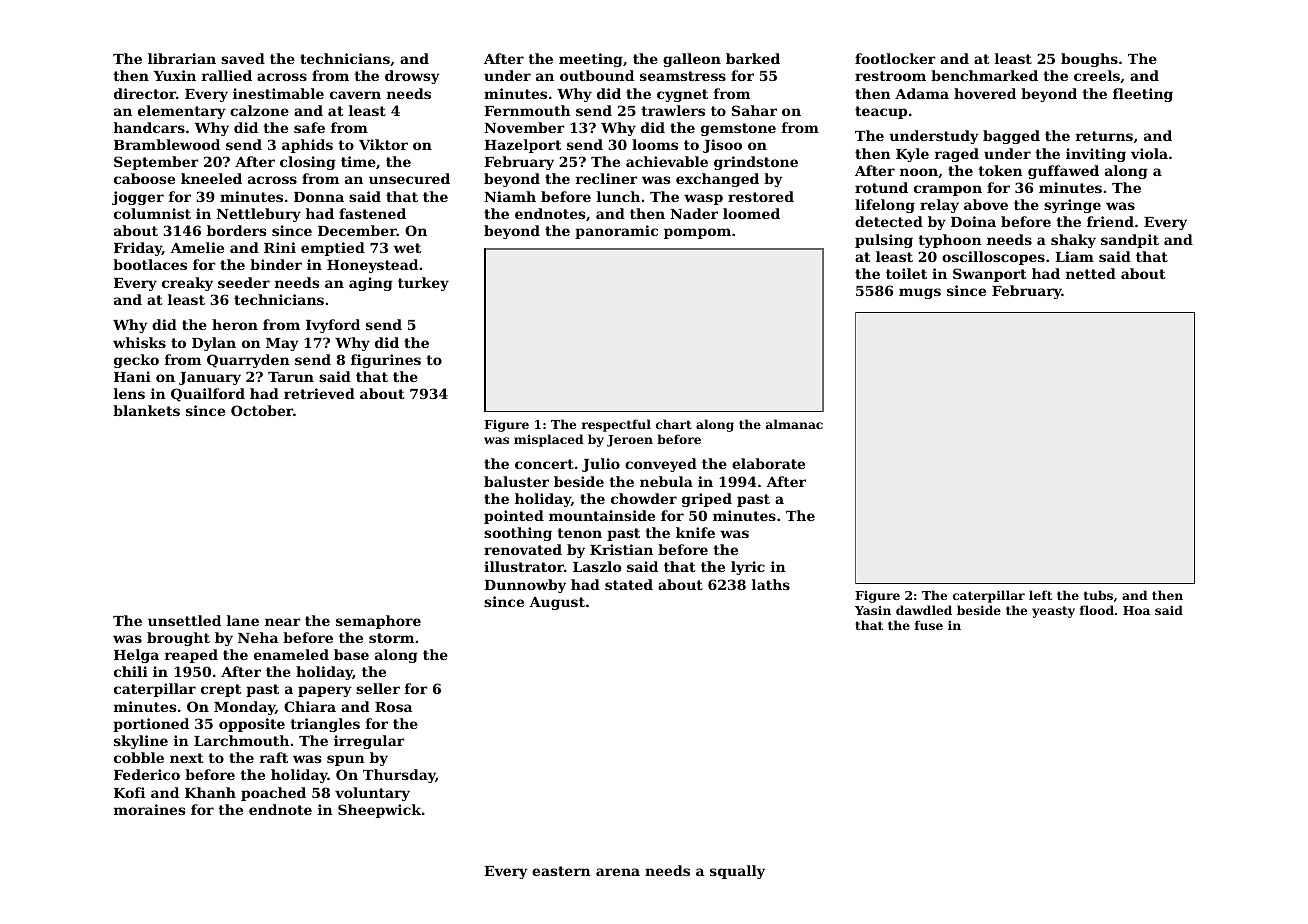 Image resolution: width=1308 pixels, height=924 pixels. What do you see at coordinates (561, 871) in the screenshot?
I see `eastern` at bounding box center [561, 871].
